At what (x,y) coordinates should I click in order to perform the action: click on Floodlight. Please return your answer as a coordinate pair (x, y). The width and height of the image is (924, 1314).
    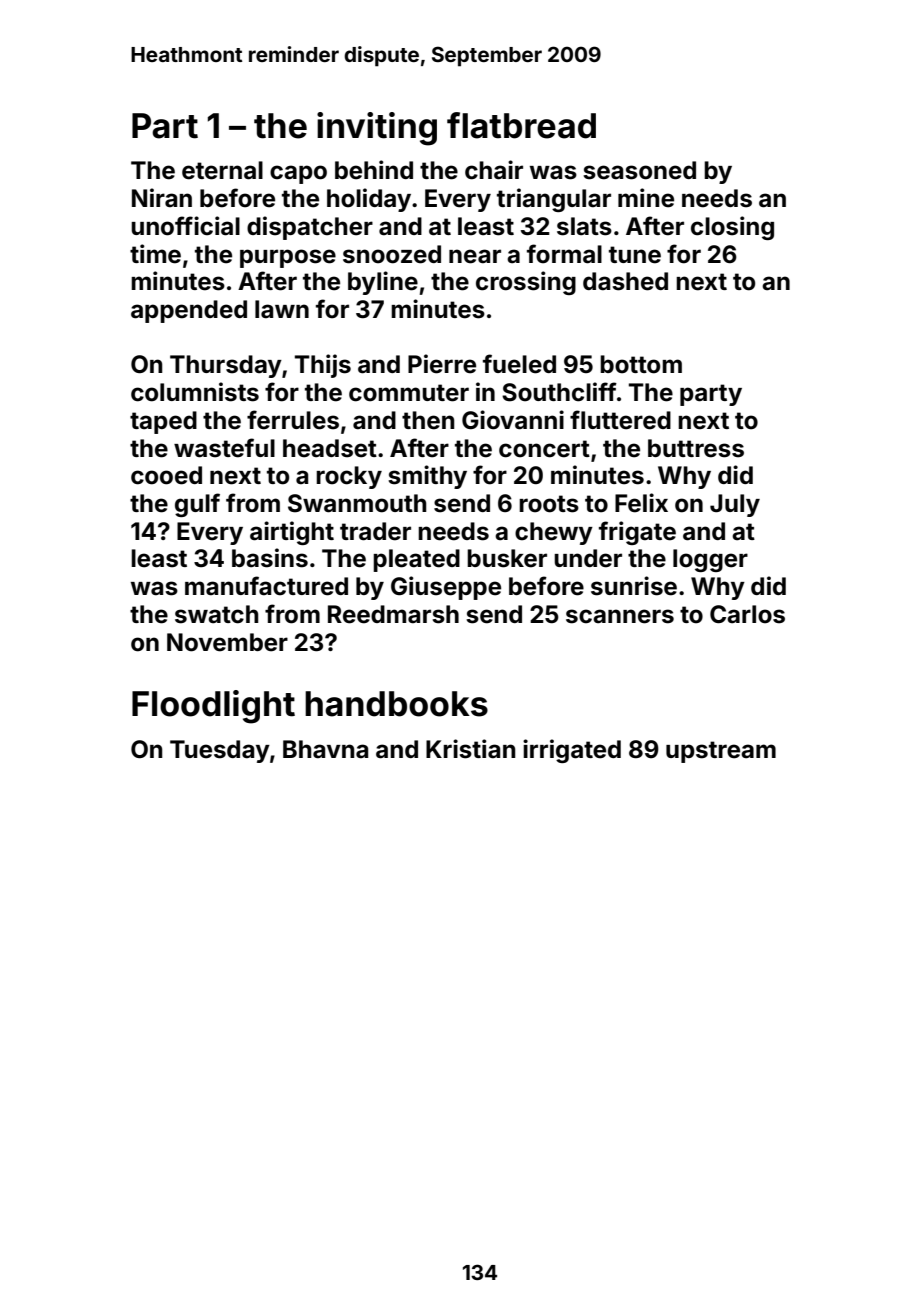
    Looking at the image, I should click on (213, 707).
